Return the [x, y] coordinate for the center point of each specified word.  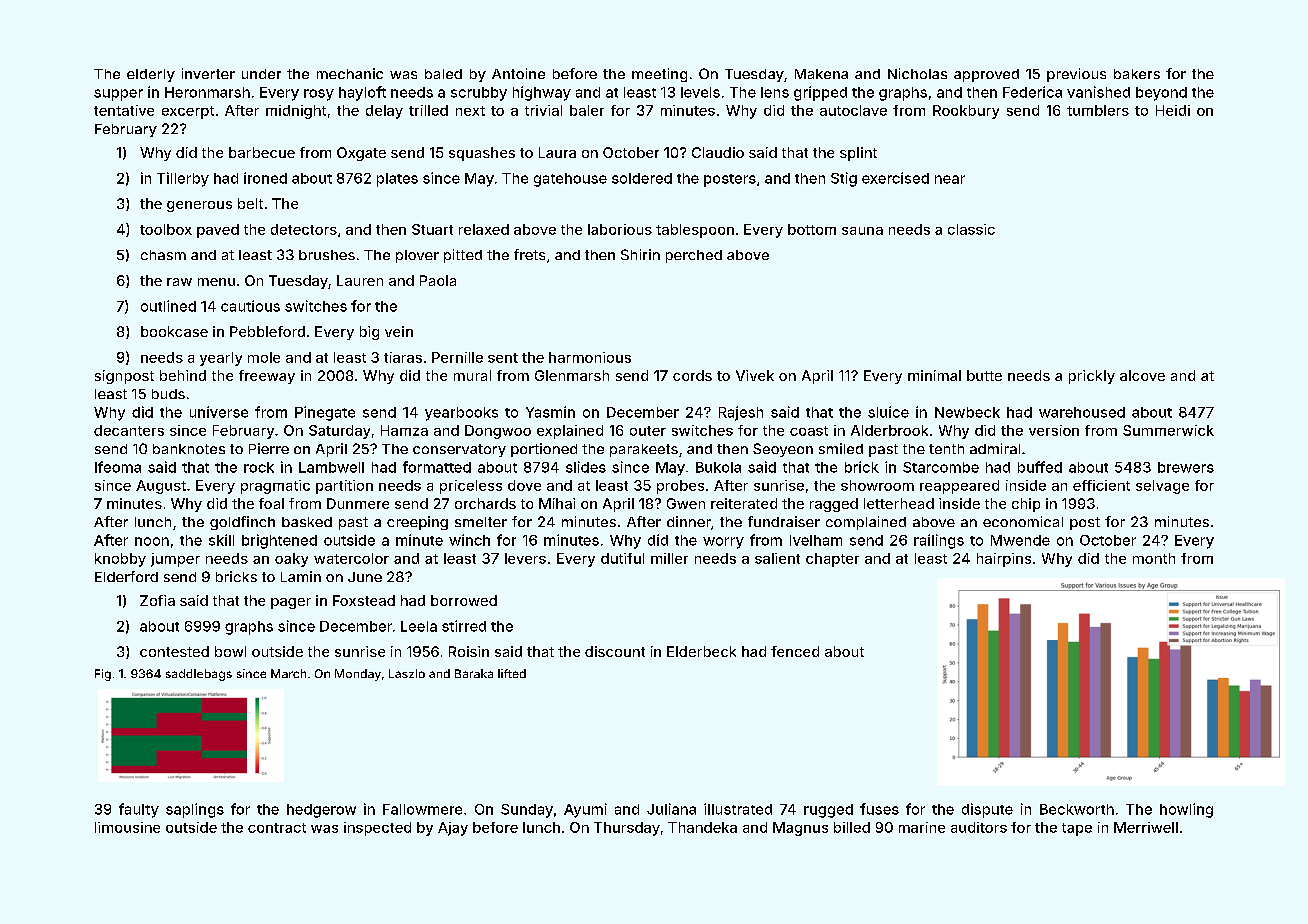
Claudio [718, 152]
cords [692, 375]
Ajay [453, 829]
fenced [795, 651]
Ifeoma [118, 467]
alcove [1142, 375]
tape [1077, 829]
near [950, 179]
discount [615, 651]
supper [118, 95]
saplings [195, 810]
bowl [230, 651]
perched [694, 256]
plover [417, 256]
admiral [995, 448]
